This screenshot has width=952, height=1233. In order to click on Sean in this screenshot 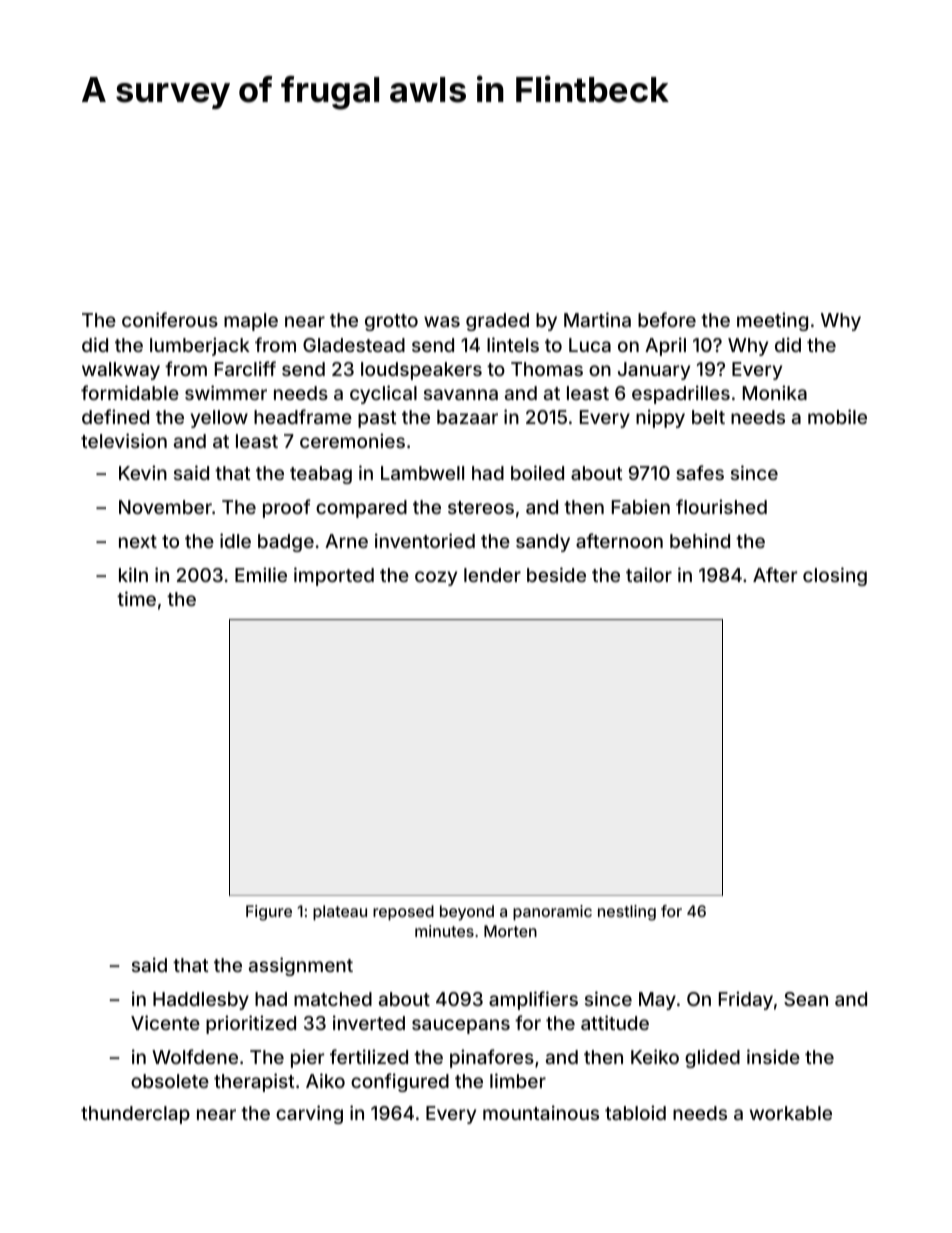, I will do `click(806, 999)`.
